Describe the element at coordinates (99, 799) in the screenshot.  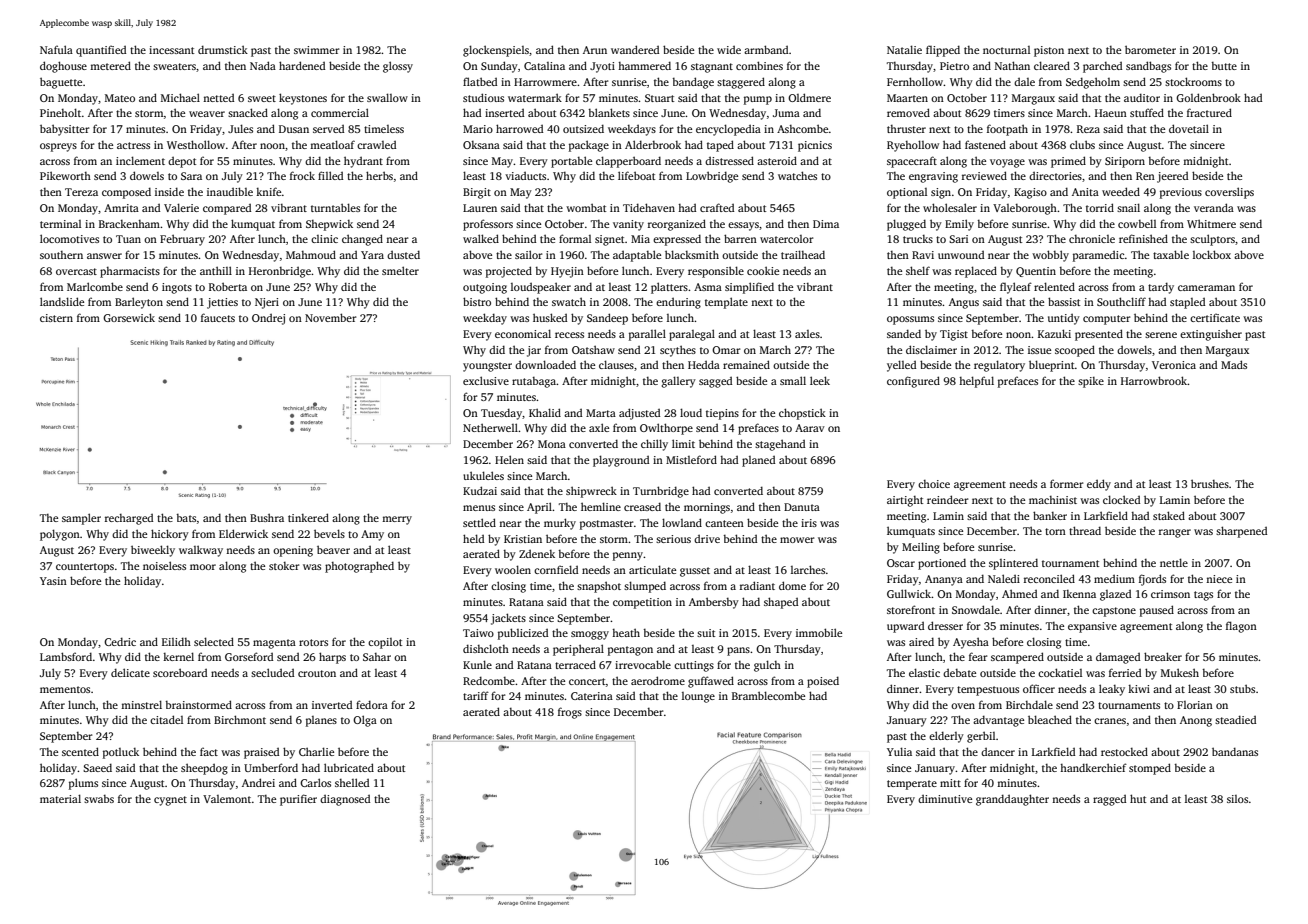
I see `swabs` at that location.
